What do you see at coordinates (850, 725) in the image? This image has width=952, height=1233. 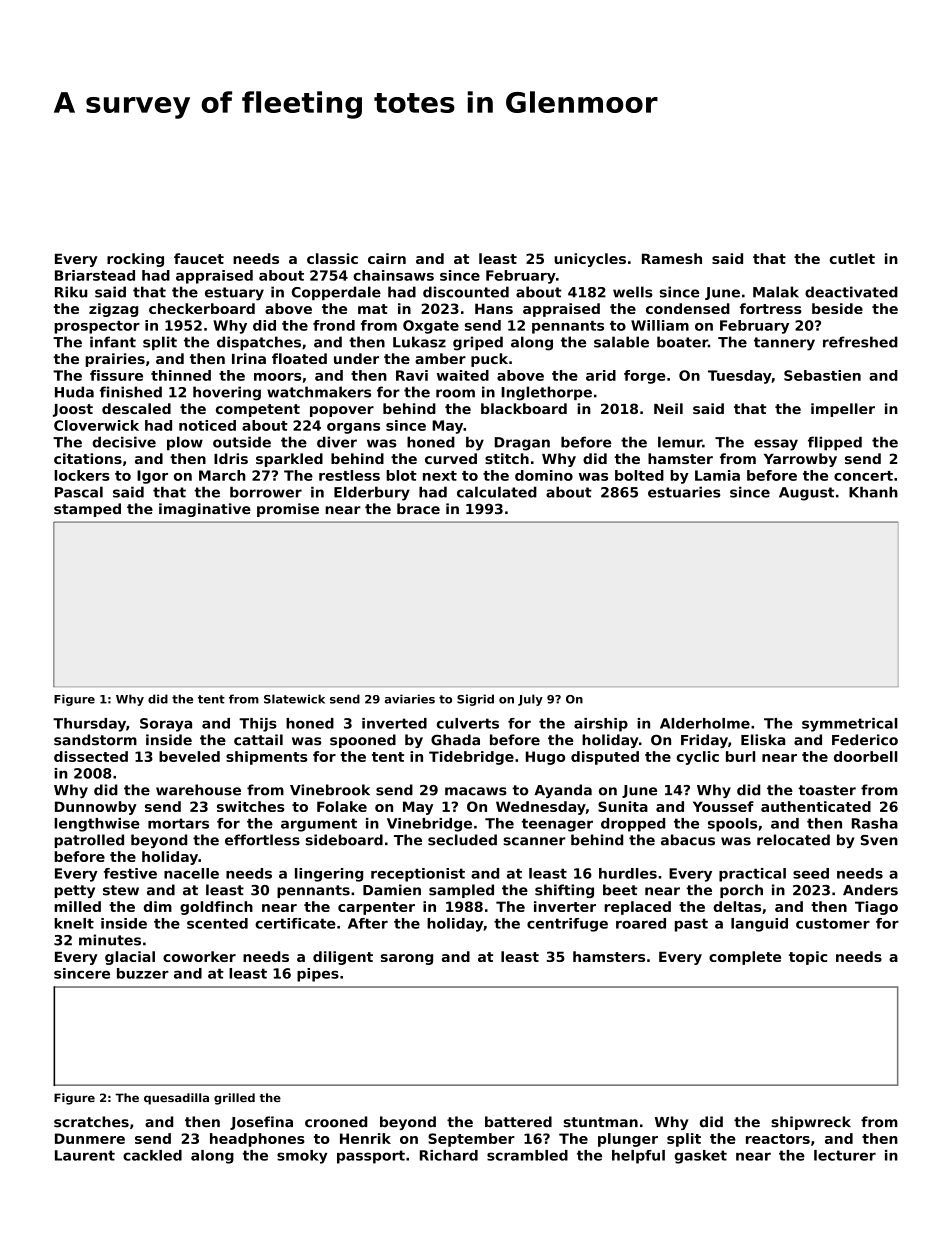 I see `symmetrical` at bounding box center [850, 725].
